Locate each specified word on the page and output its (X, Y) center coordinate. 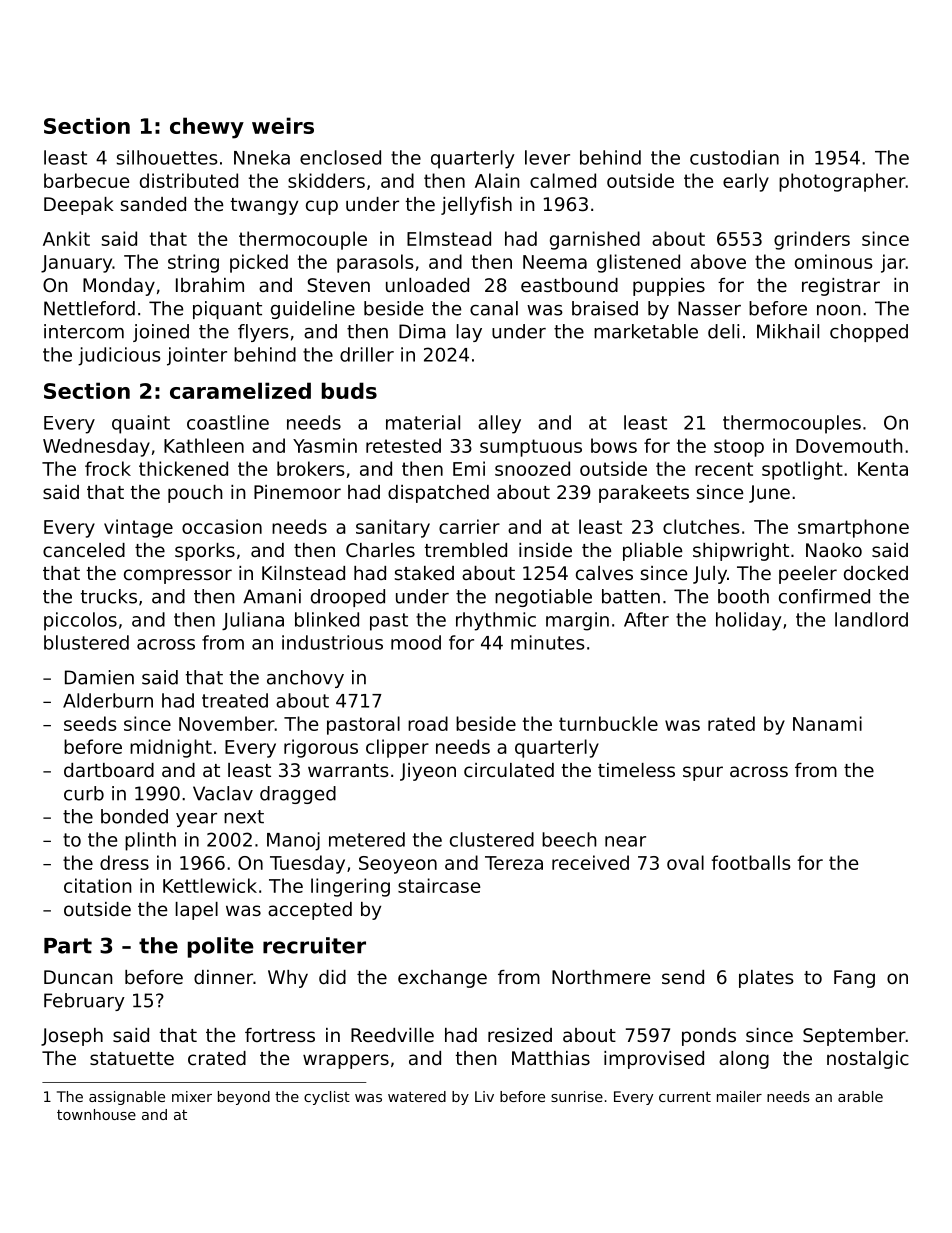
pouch (195, 494)
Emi (469, 468)
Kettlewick (210, 885)
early (746, 182)
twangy (264, 206)
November (227, 723)
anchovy (305, 679)
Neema (555, 262)
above (718, 261)
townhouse (96, 1114)
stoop (739, 448)
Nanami (827, 723)
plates (766, 979)
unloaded (427, 285)
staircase (439, 885)
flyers (263, 333)
